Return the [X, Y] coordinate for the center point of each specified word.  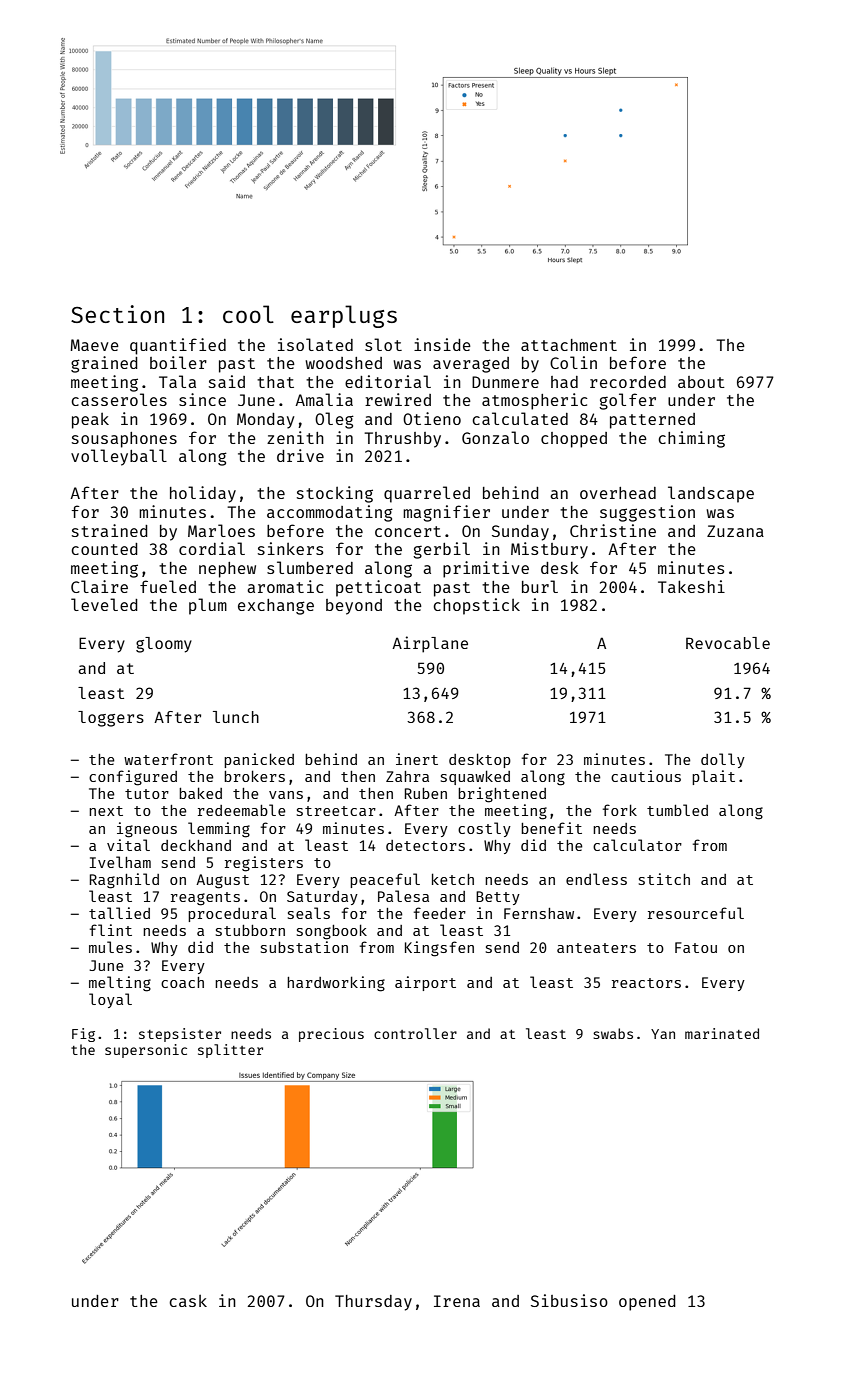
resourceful [696, 913]
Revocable [728, 643]
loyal [110, 1000]
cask [188, 1301]
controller [415, 1033]
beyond [354, 607]
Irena [457, 1301]
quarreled [427, 494]
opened [647, 1303]
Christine [613, 530]
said [227, 381]
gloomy [164, 645]
